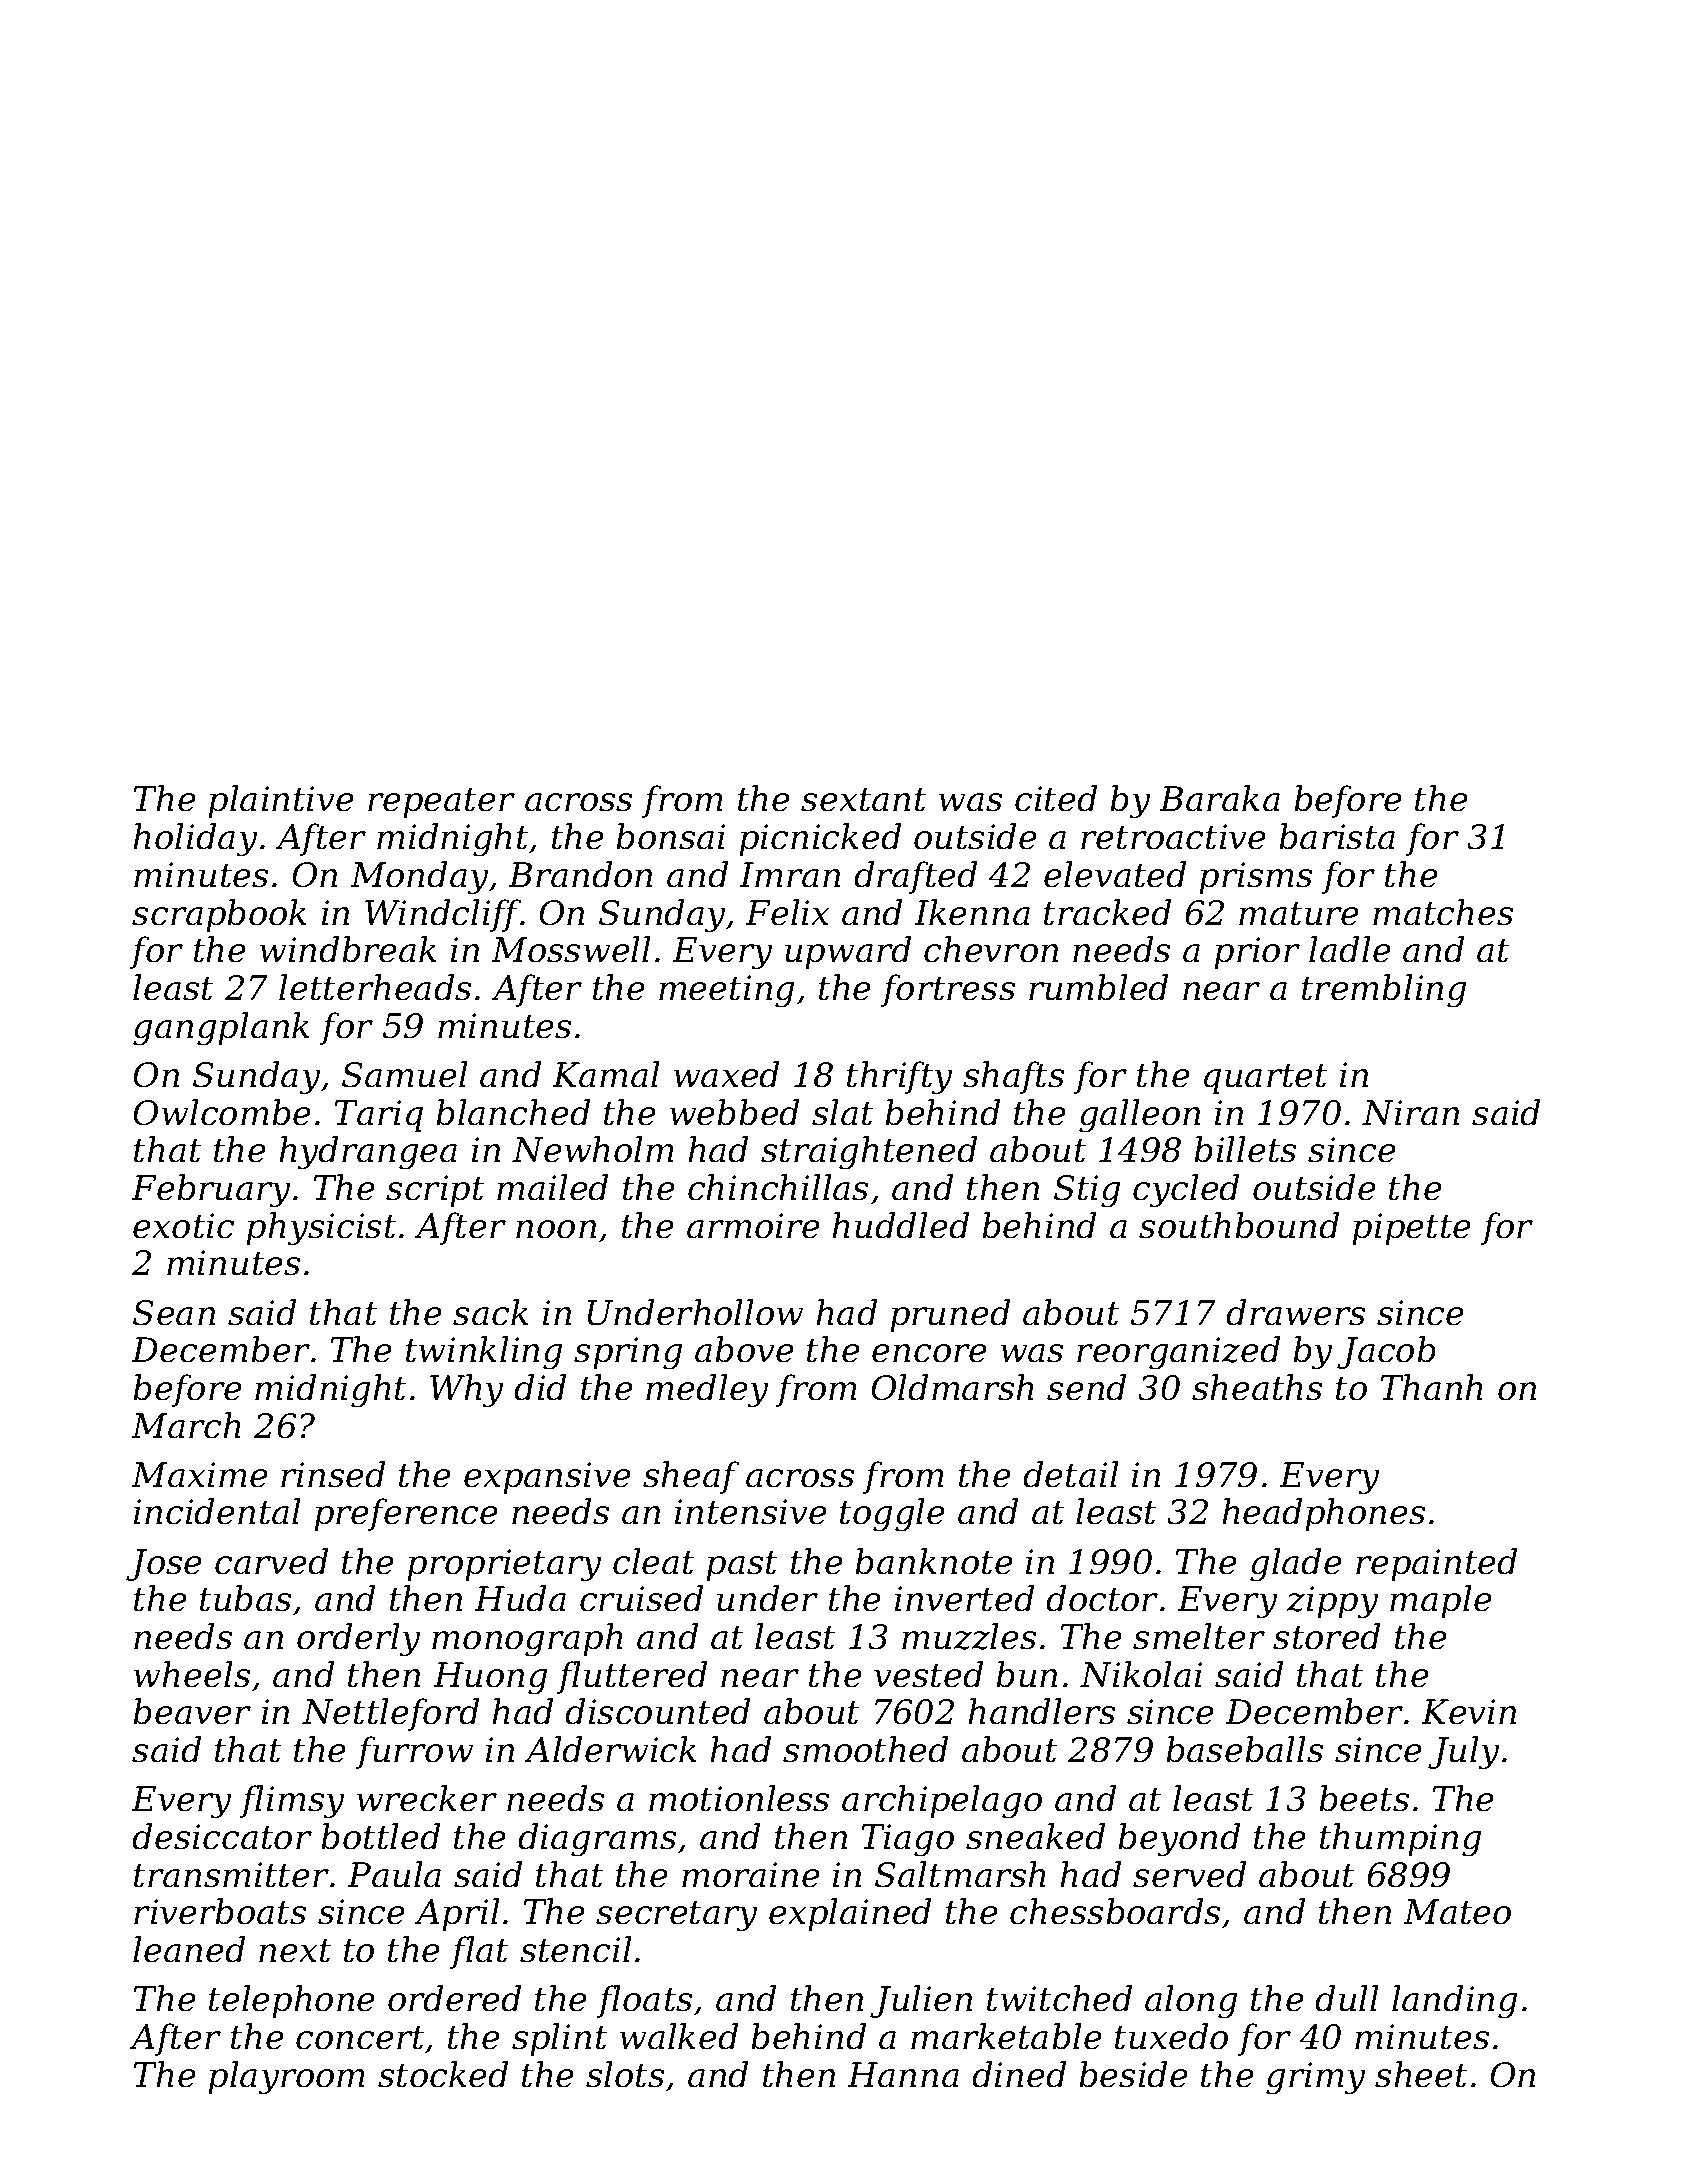 The image size is (1683, 2178). Describe the element at coordinates (219, 915) in the screenshot. I see `scrapbook` at that location.
